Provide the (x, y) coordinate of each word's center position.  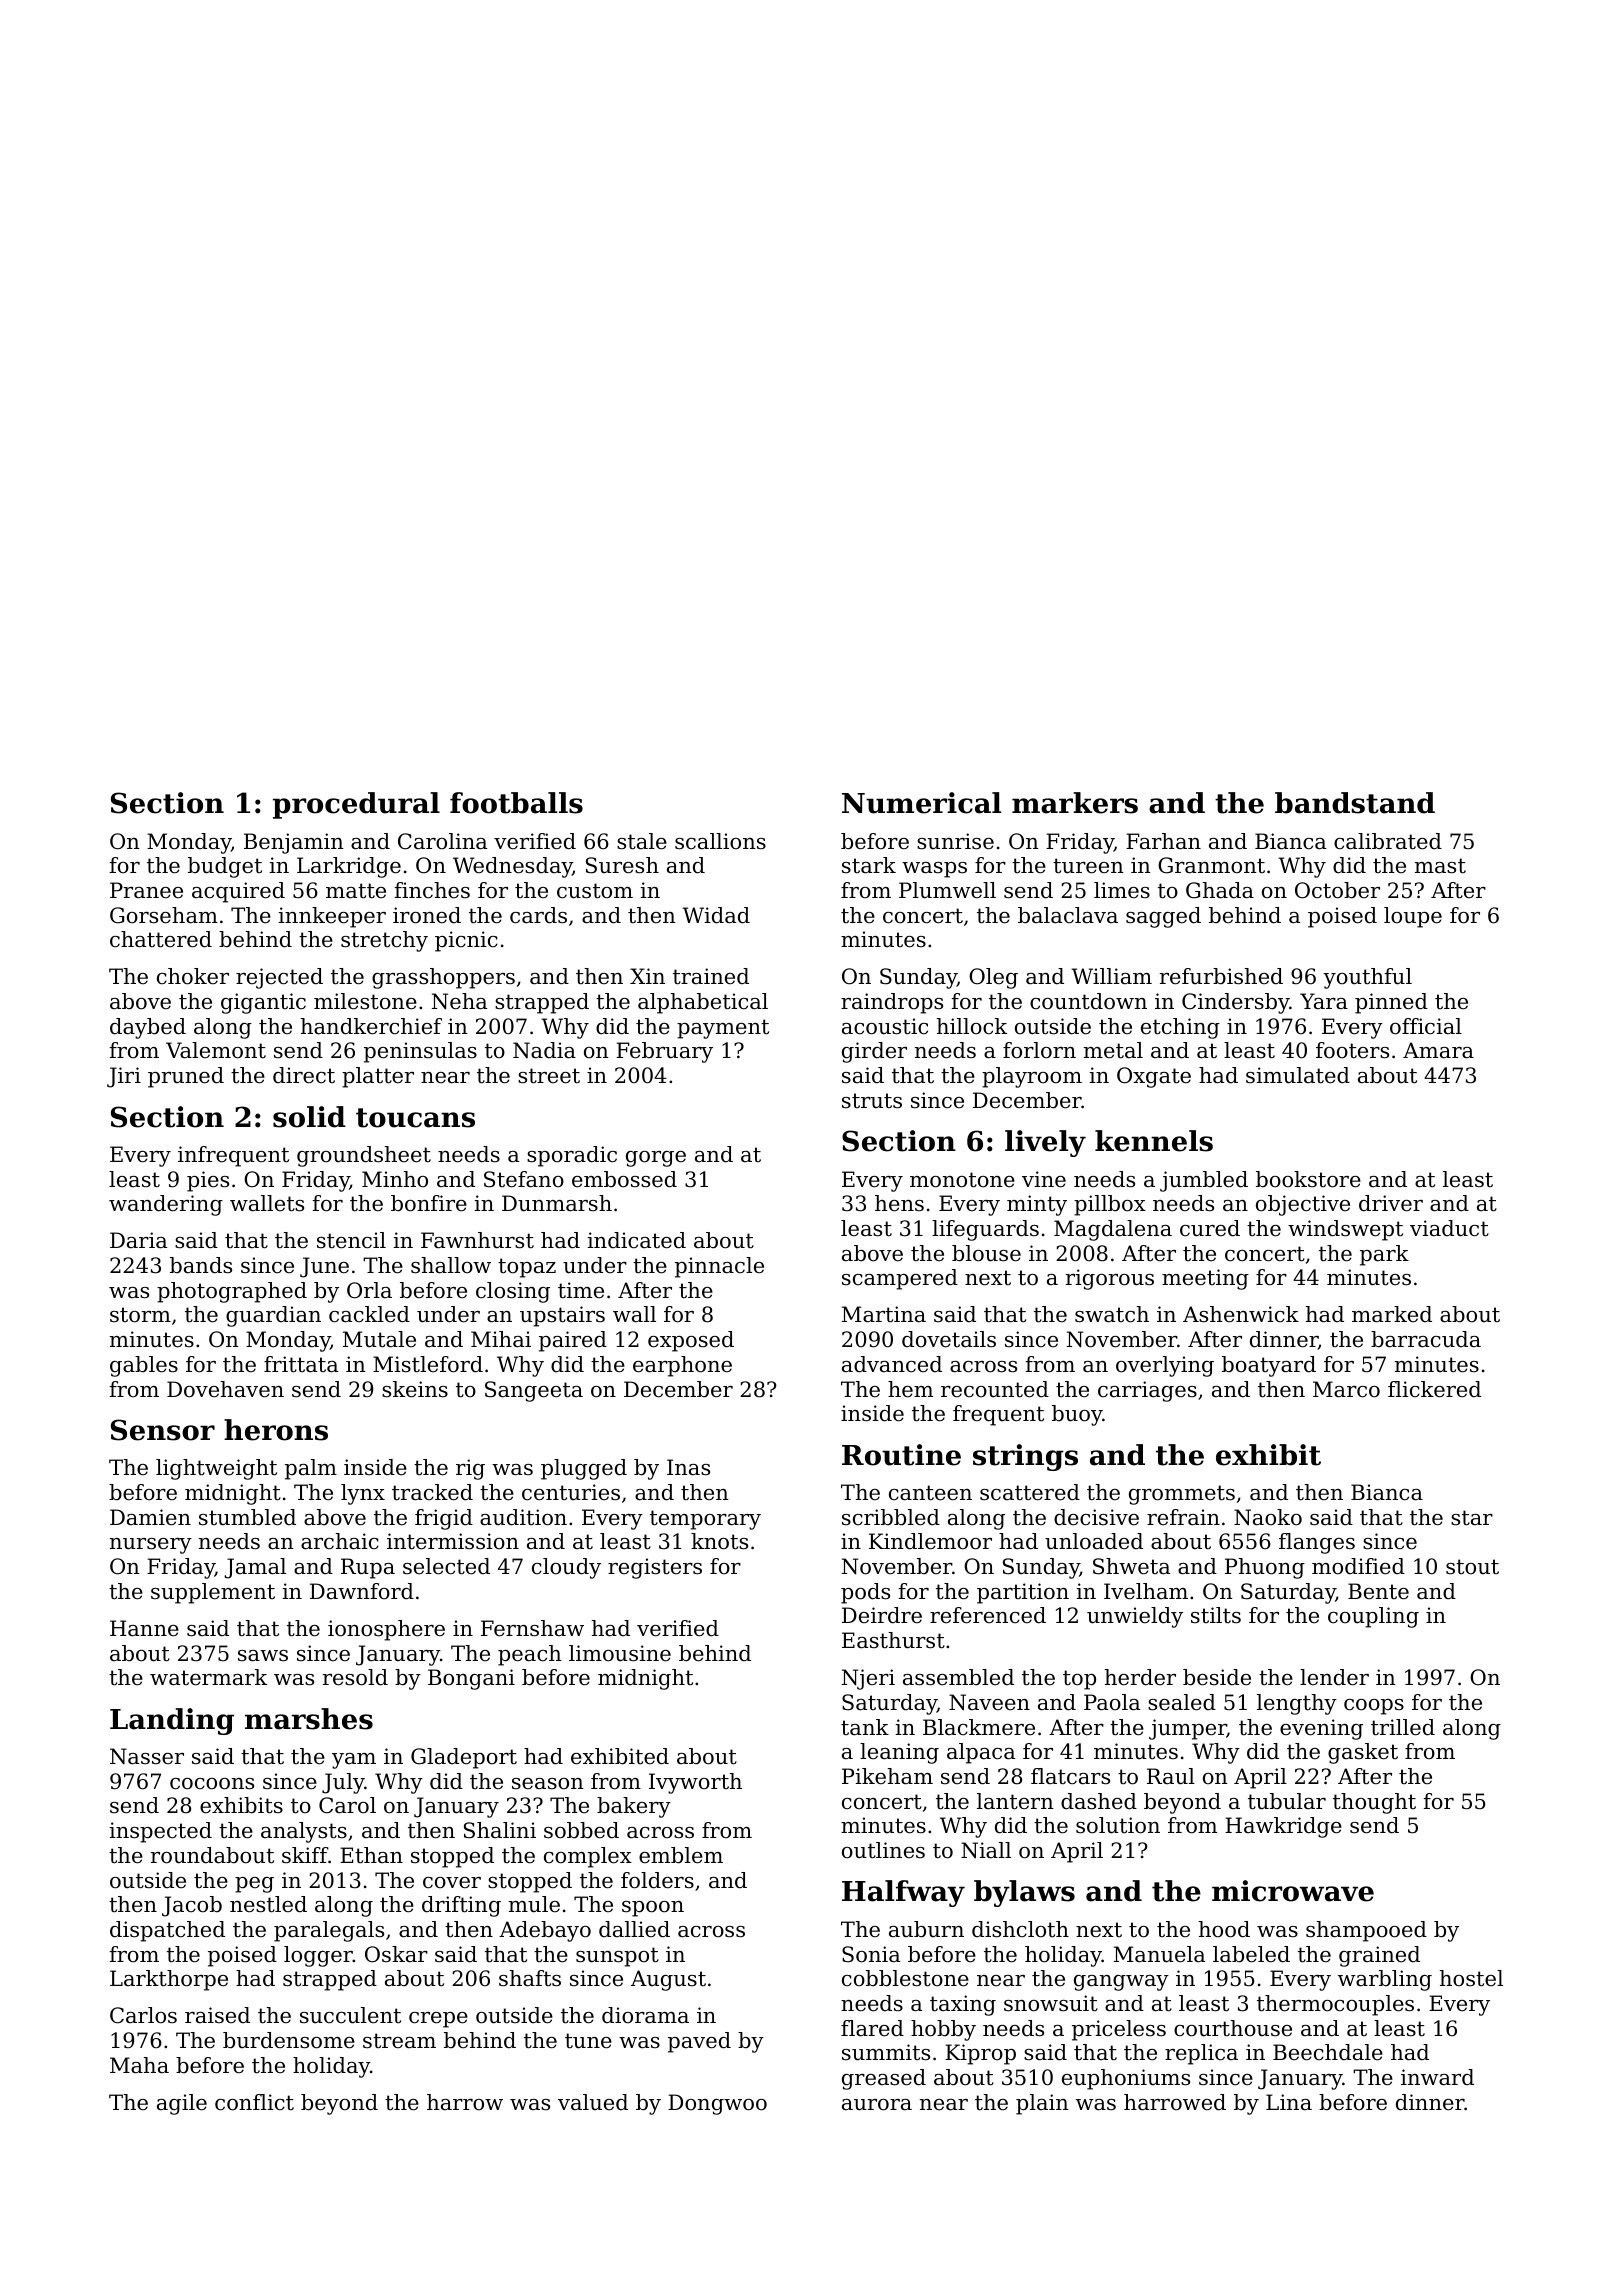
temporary (705, 1520)
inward (1437, 2077)
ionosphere (386, 1630)
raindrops (892, 1003)
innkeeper (332, 917)
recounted (995, 1389)
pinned (1391, 1003)
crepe (438, 2020)
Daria (138, 1240)
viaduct (1449, 1228)
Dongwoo (717, 2104)
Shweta (1131, 1566)
